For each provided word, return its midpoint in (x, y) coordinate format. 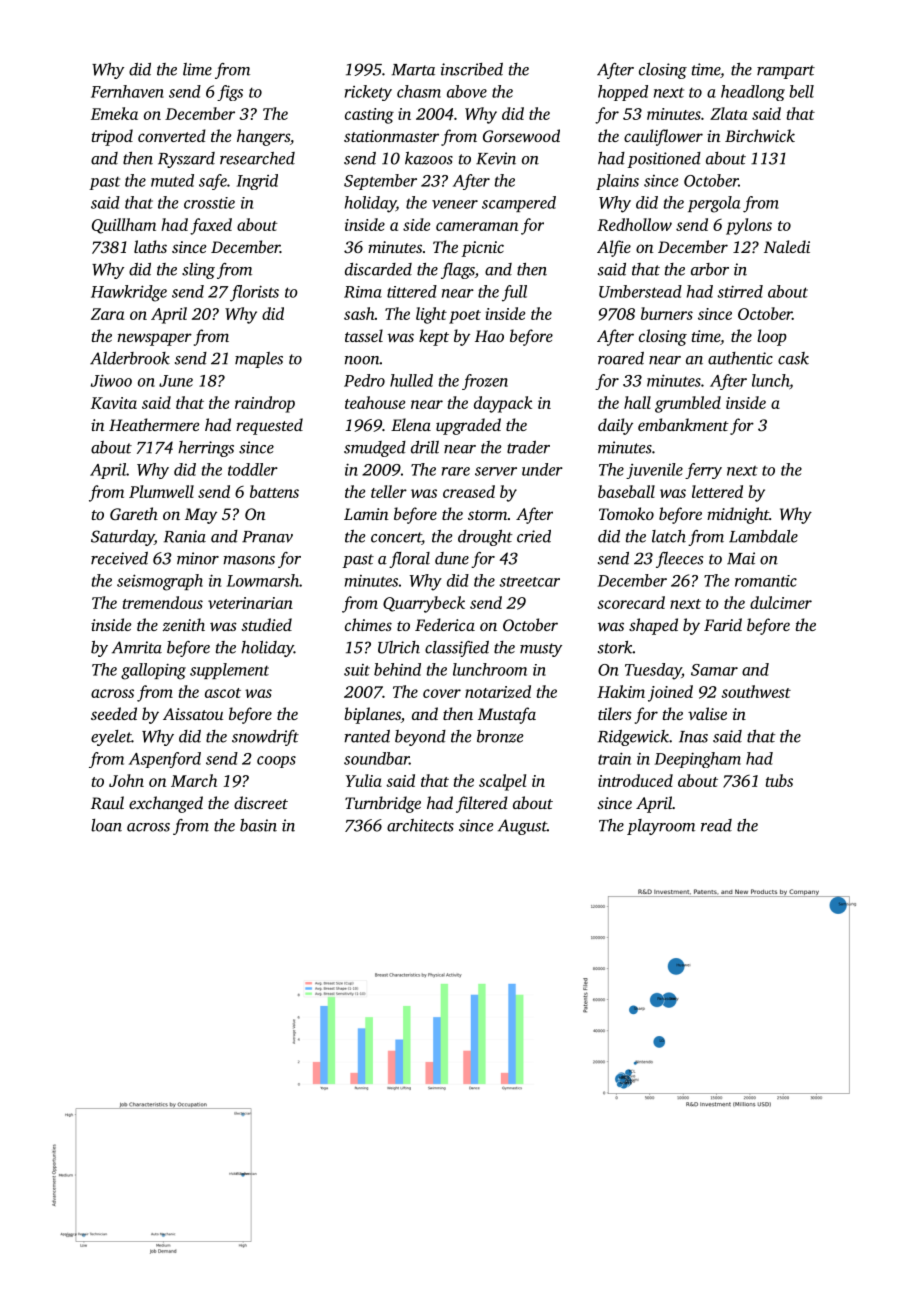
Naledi (787, 246)
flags (458, 271)
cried (534, 536)
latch (669, 536)
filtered (482, 804)
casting (369, 116)
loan (106, 825)
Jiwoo (111, 380)
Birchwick (760, 135)
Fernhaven (127, 91)
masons (249, 560)
